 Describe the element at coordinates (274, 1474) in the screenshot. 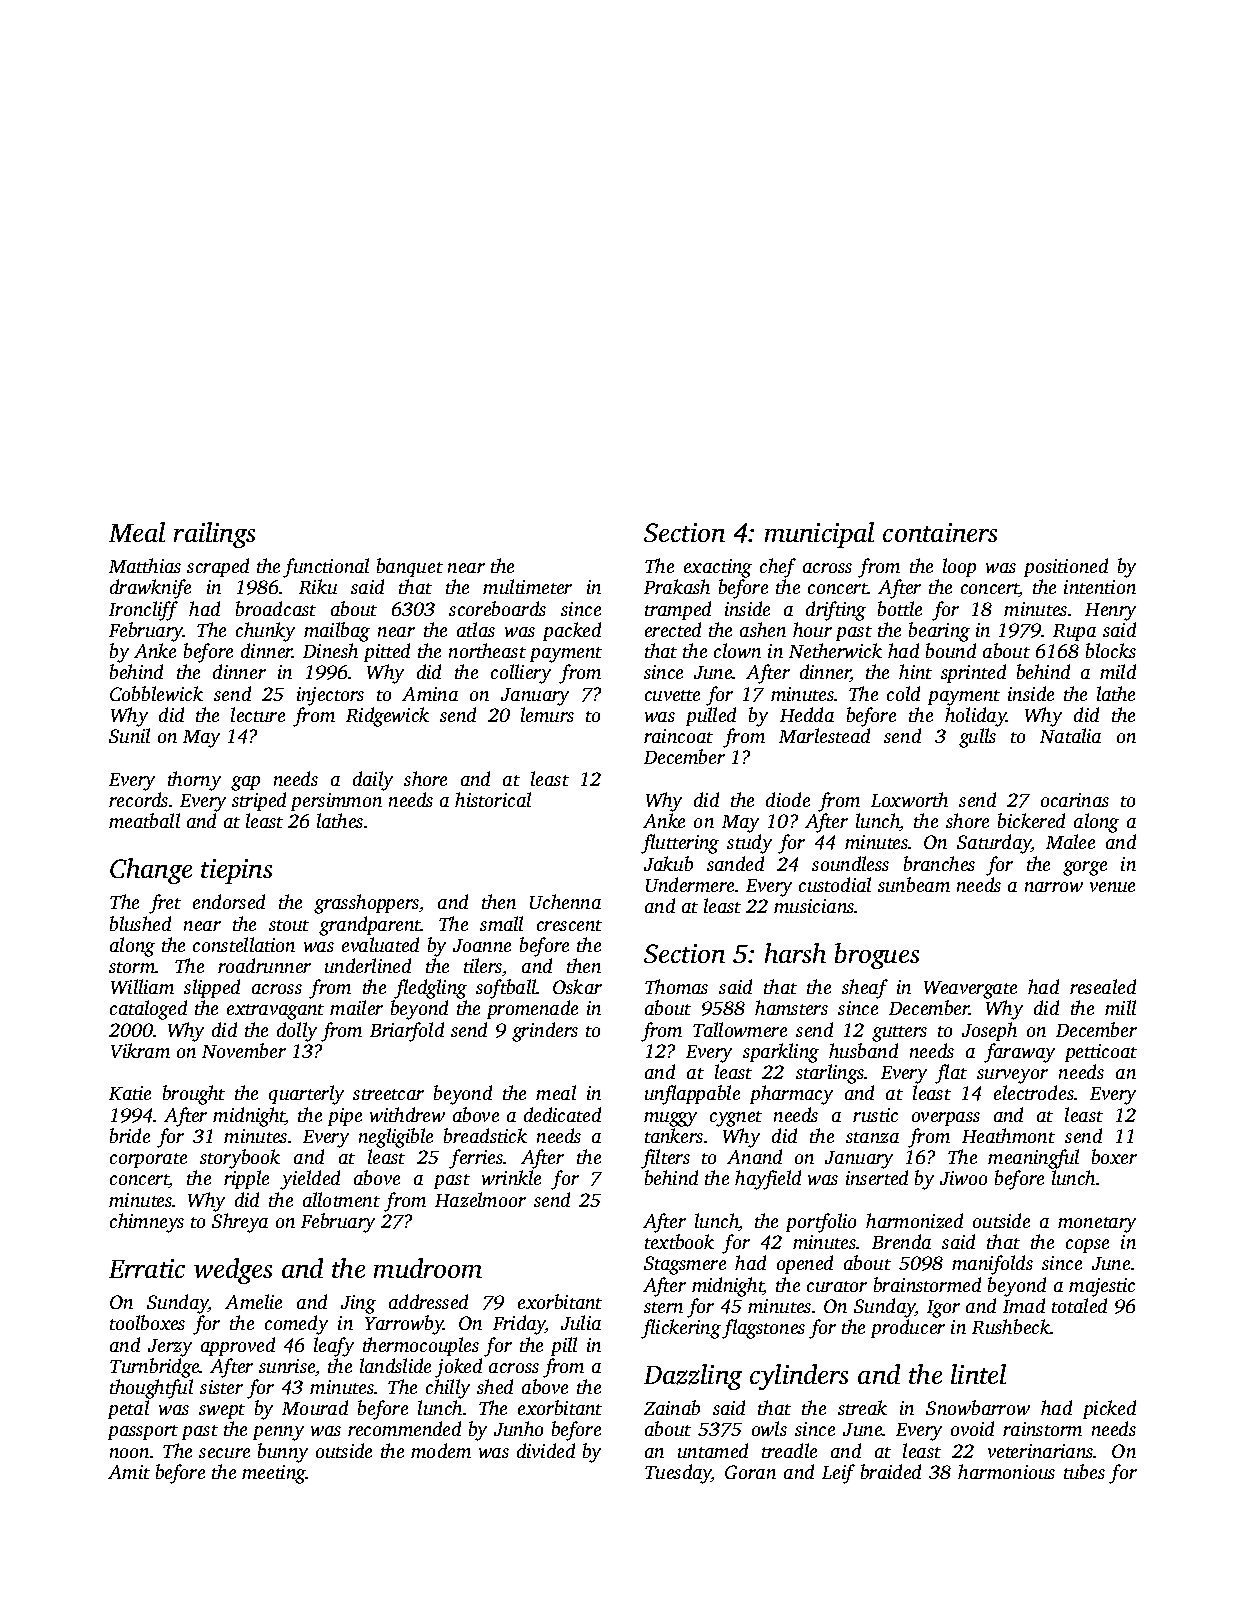

I see `meeting` at that location.
